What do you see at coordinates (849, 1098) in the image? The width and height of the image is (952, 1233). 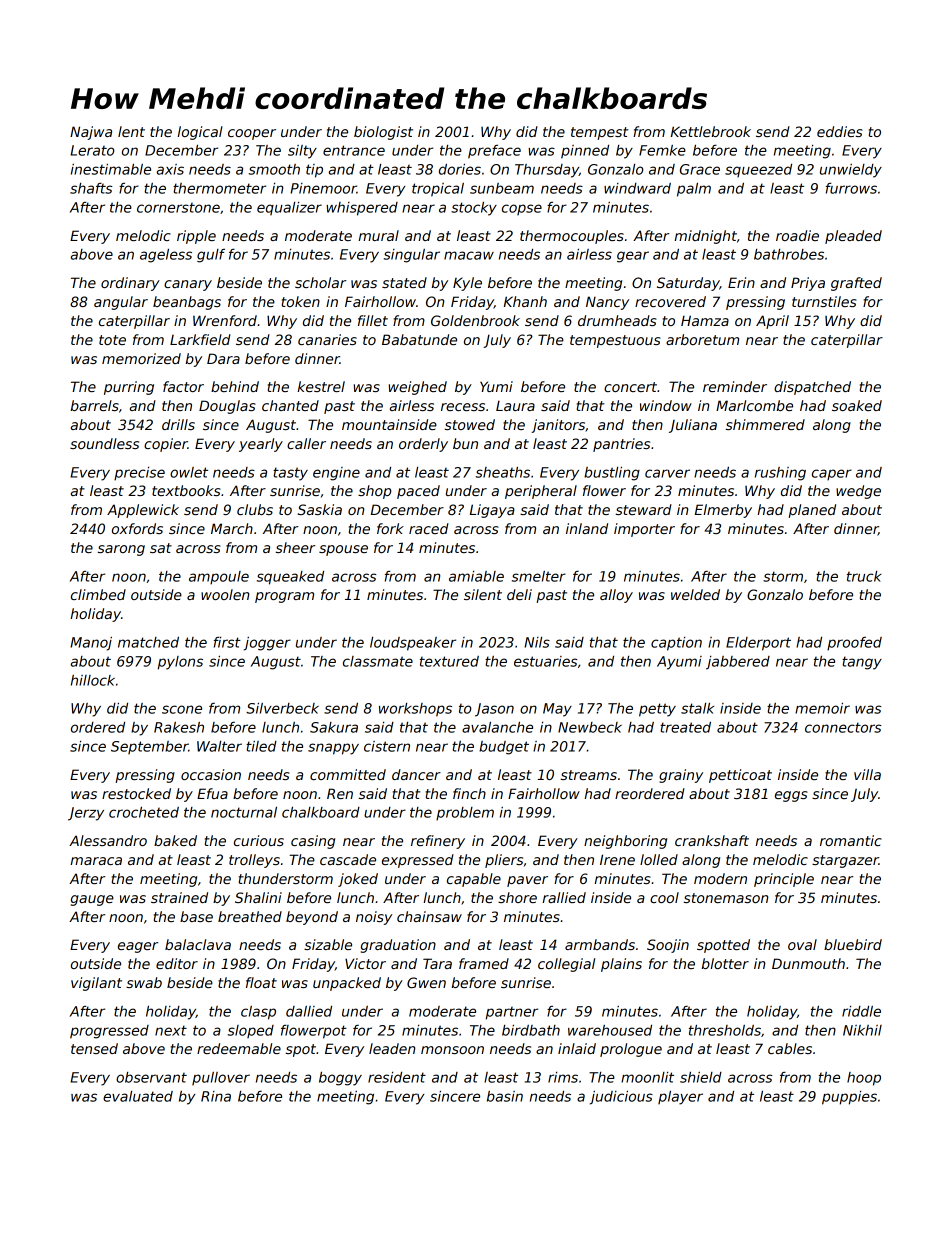 I see `puppies` at bounding box center [849, 1098].
